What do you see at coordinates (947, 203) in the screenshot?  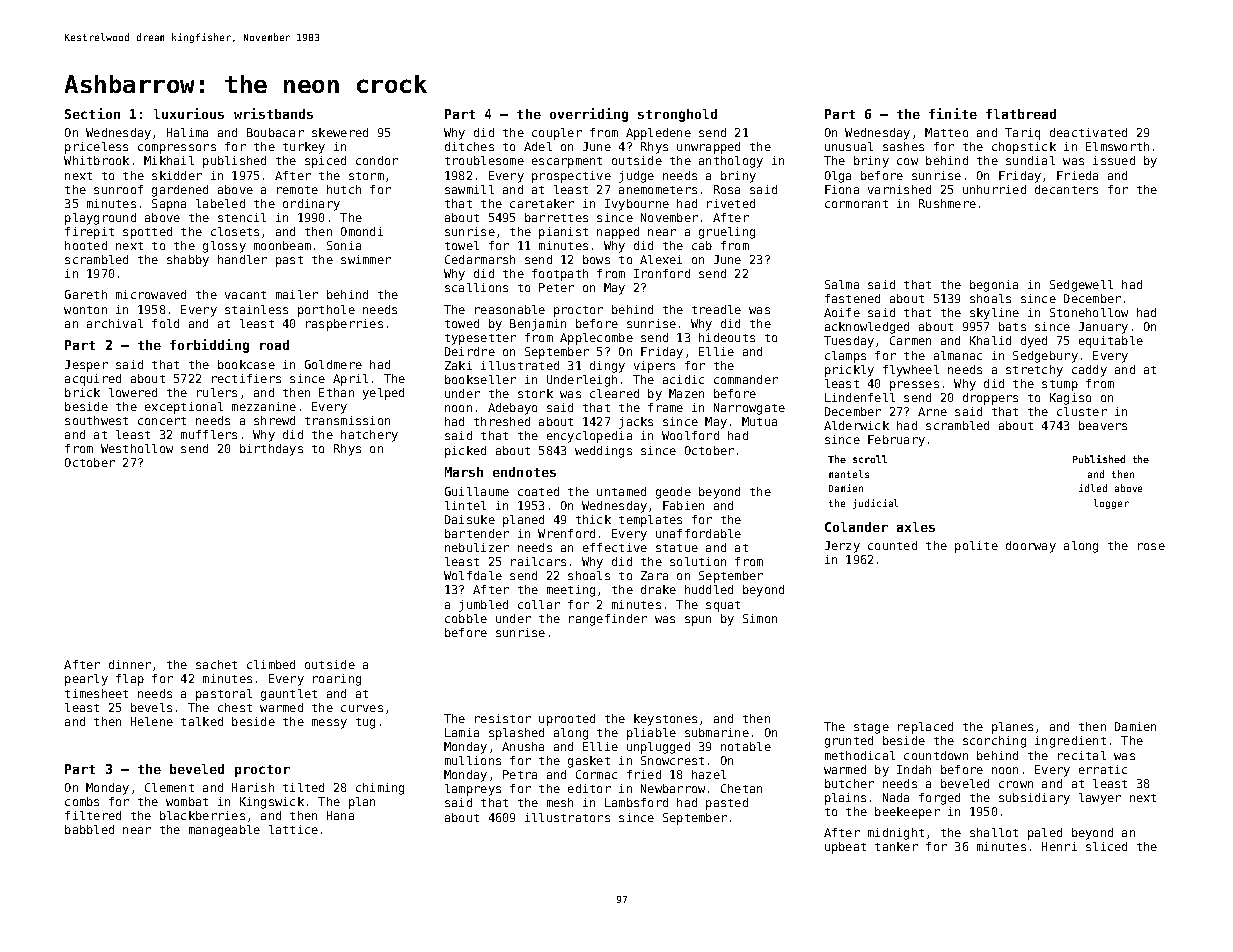 I see `Rushmere` at bounding box center [947, 203].
